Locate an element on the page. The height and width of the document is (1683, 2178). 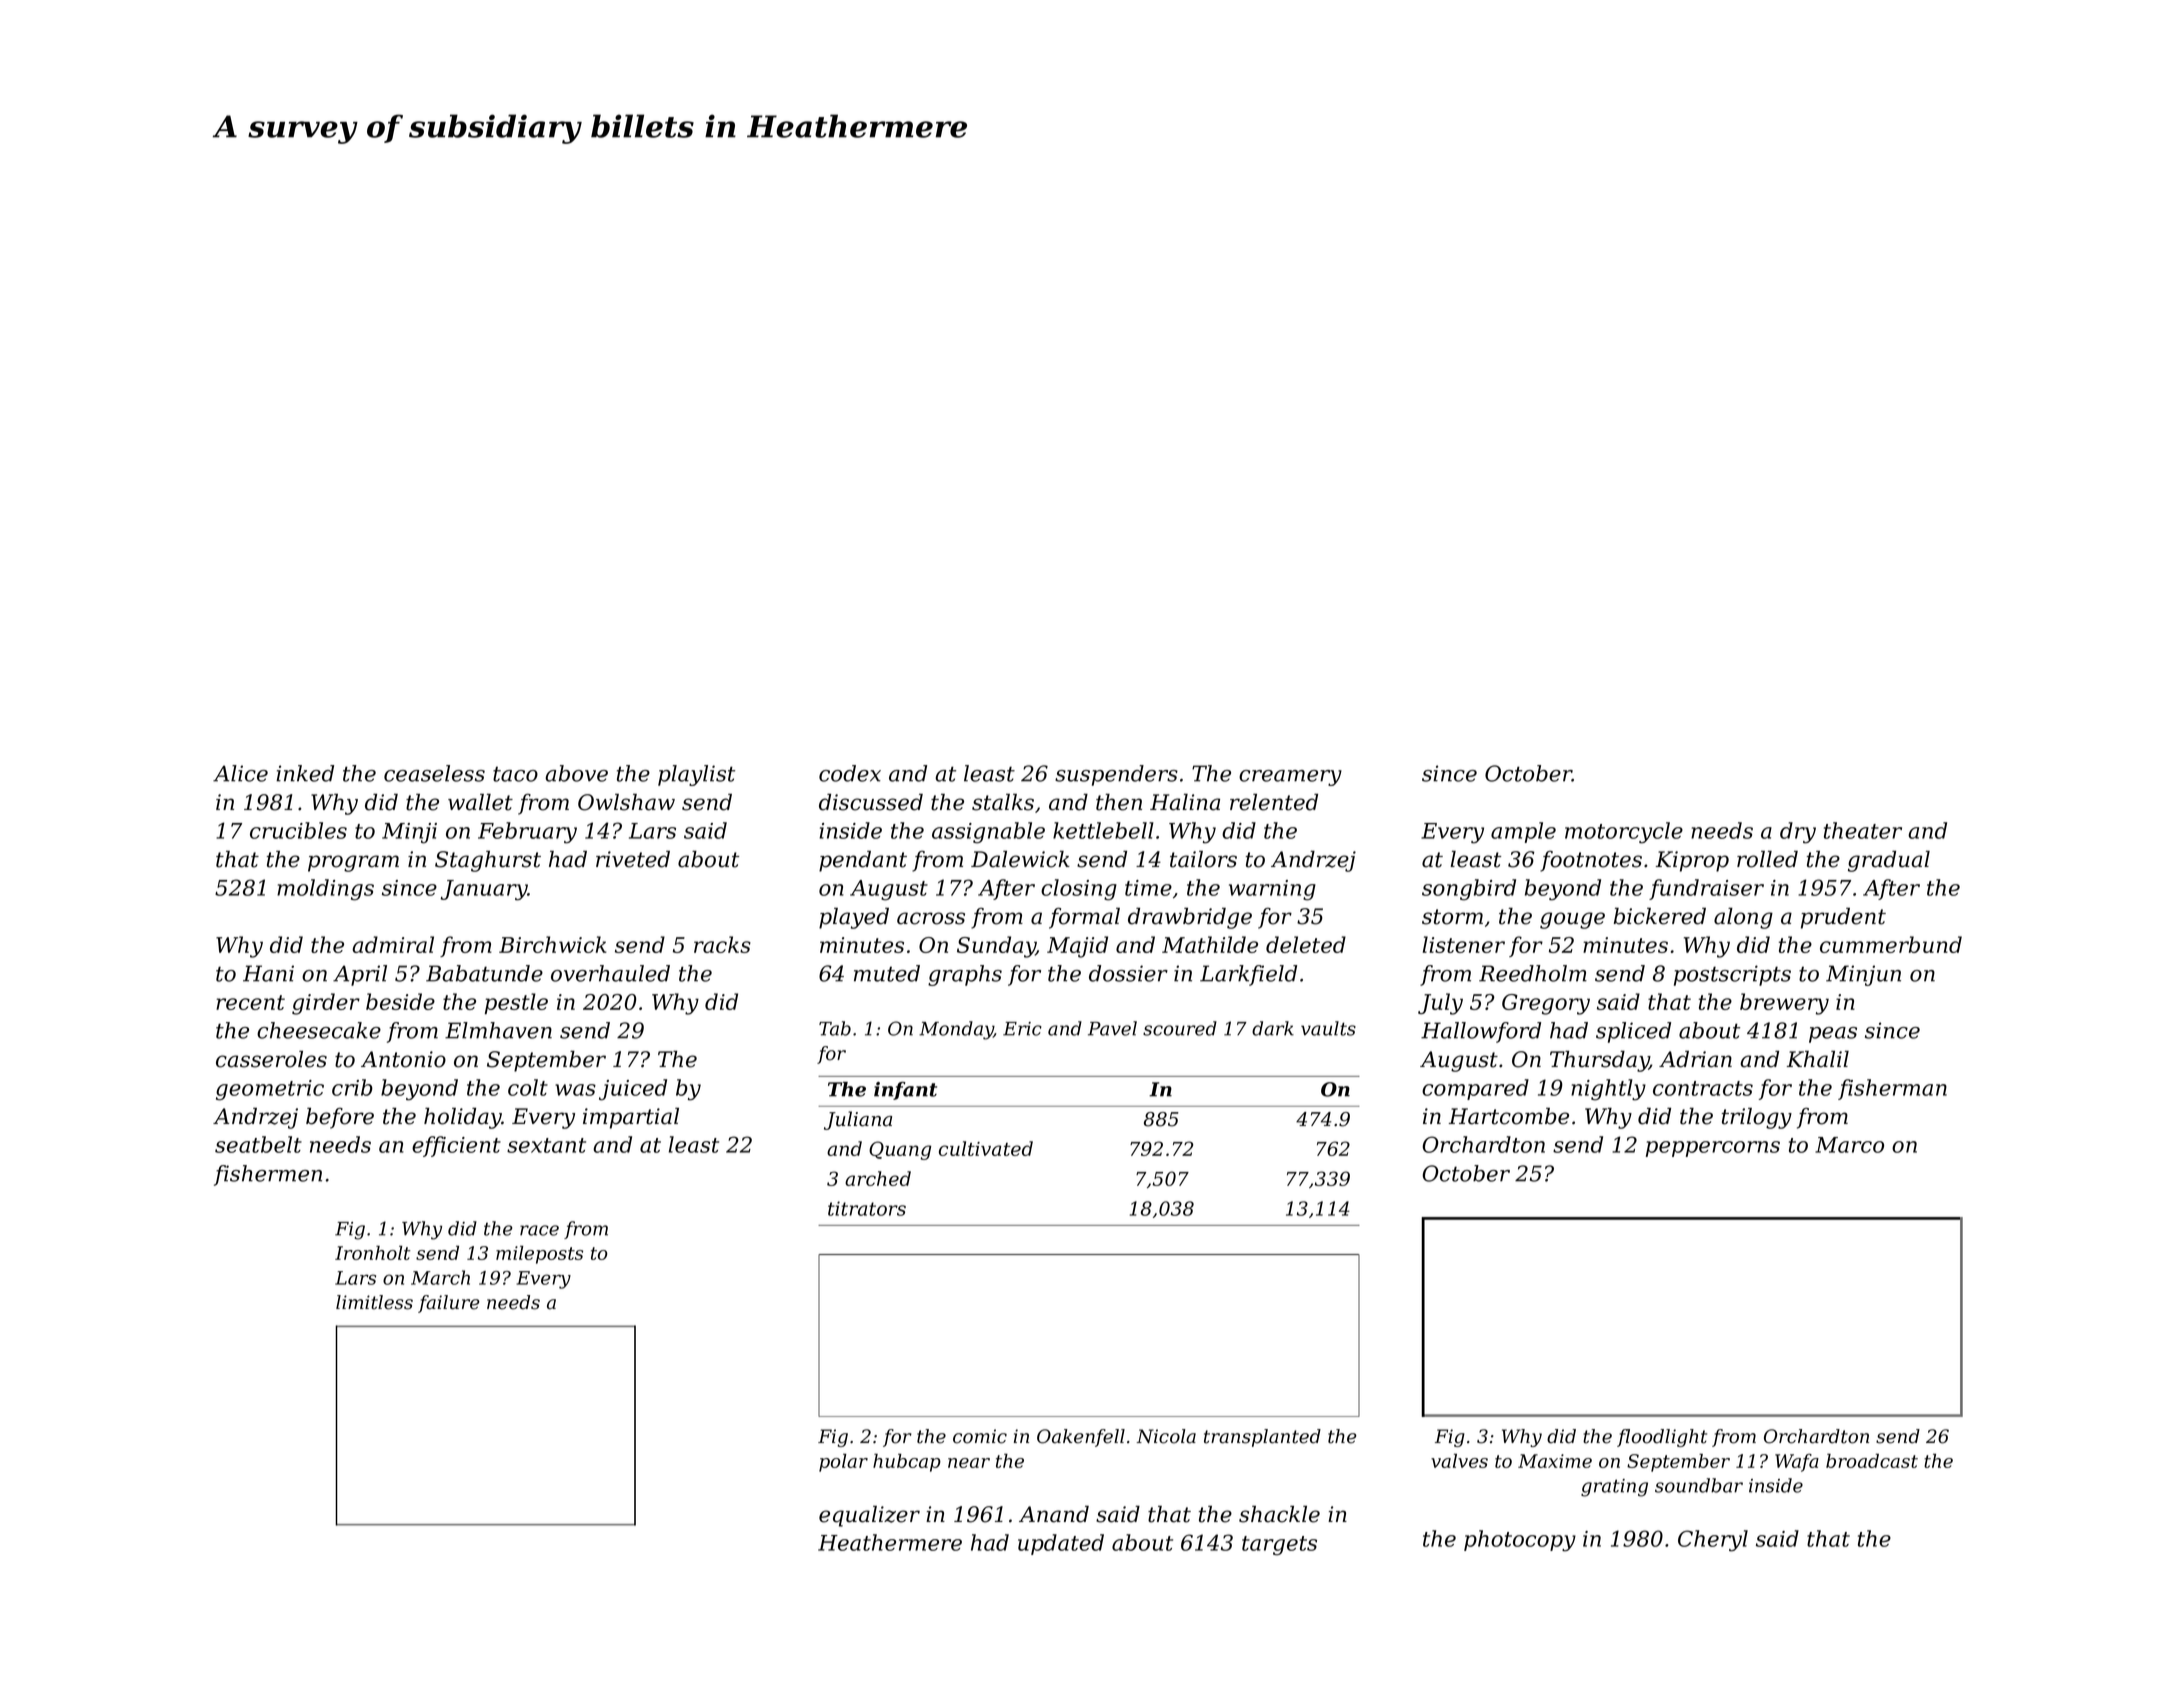
fisherman is located at coordinates (1892, 1089).
